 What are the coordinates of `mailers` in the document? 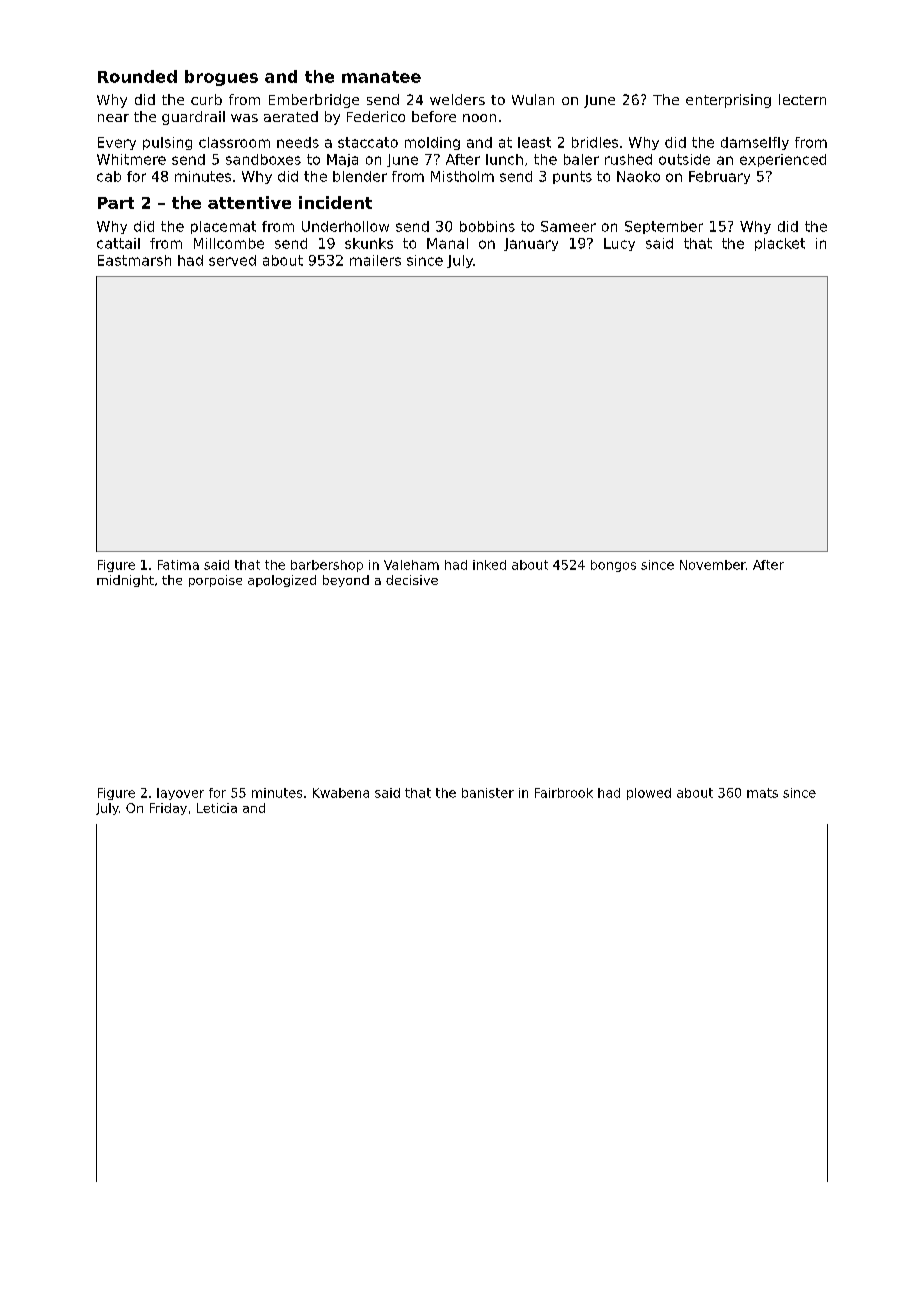 It's located at (375, 260).
